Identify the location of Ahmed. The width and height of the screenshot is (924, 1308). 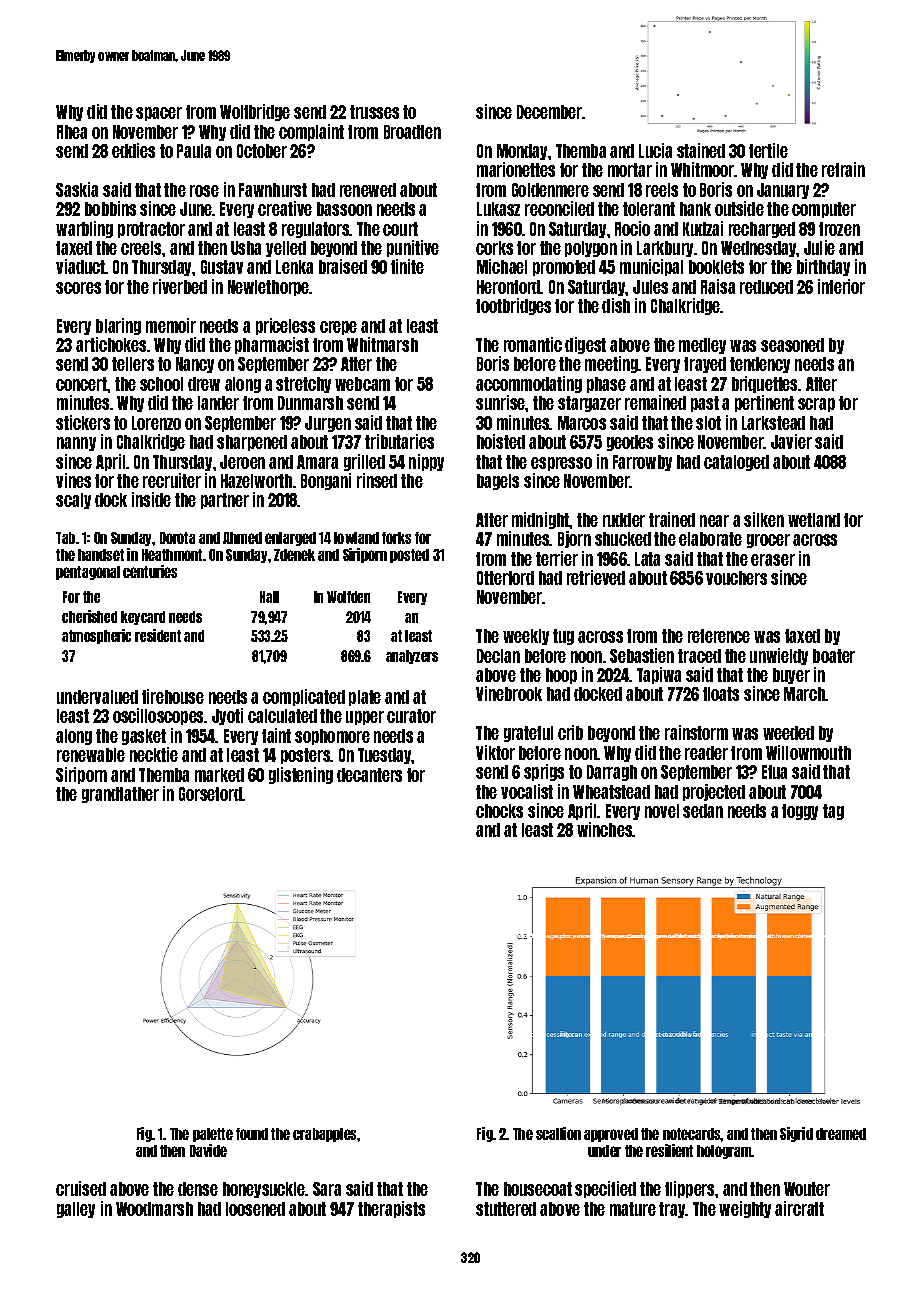
(242, 538).
